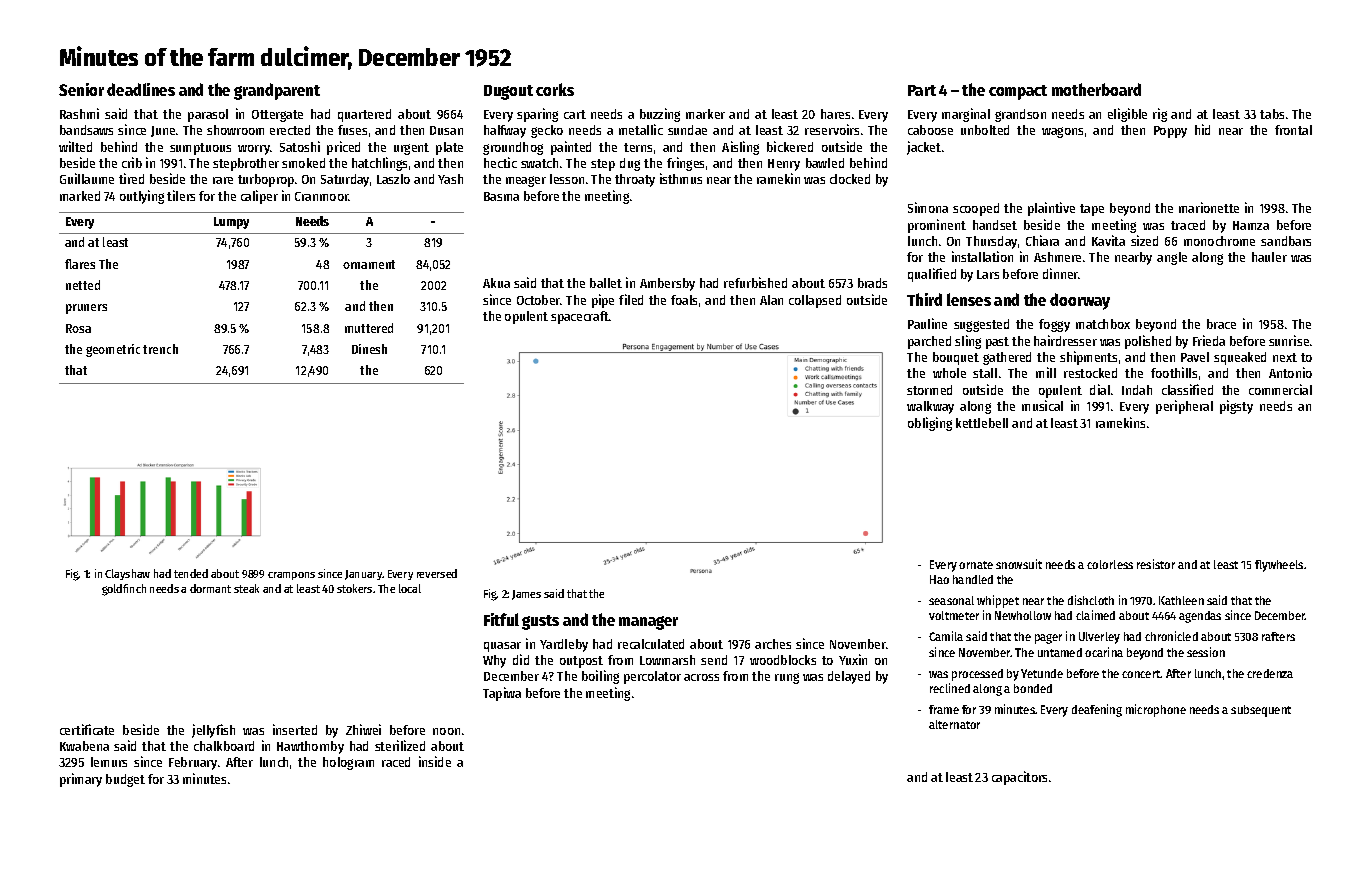  What do you see at coordinates (555, 89) in the page?
I see `corks` at bounding box center [555, 89].
